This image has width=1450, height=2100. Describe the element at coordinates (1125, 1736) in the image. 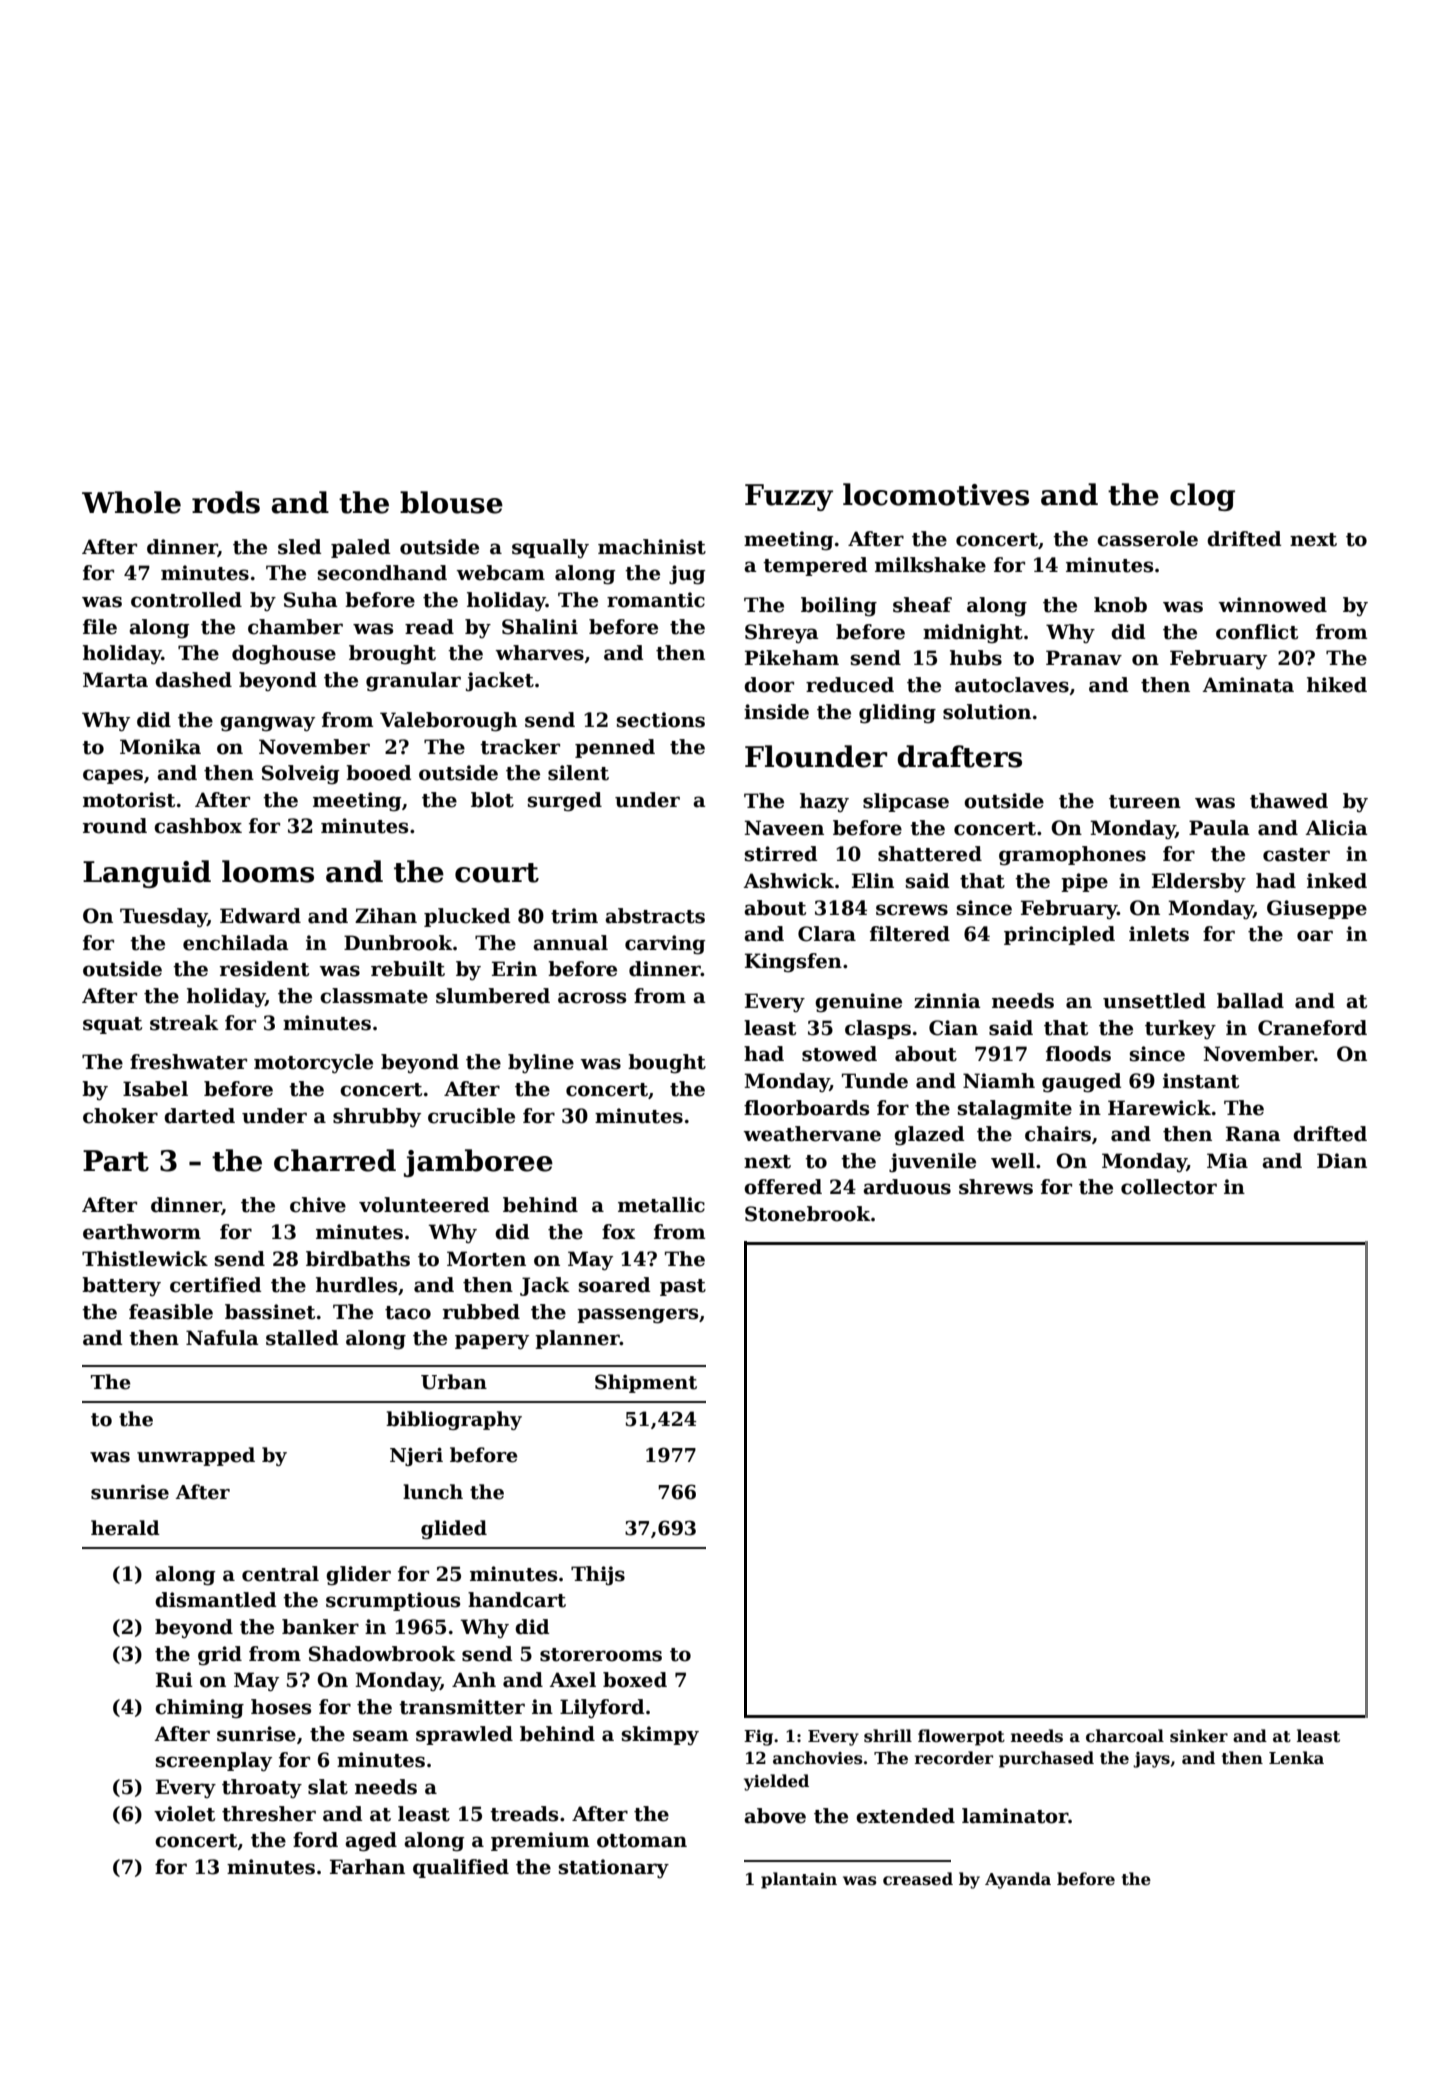

I see `charcoal` at that location.
